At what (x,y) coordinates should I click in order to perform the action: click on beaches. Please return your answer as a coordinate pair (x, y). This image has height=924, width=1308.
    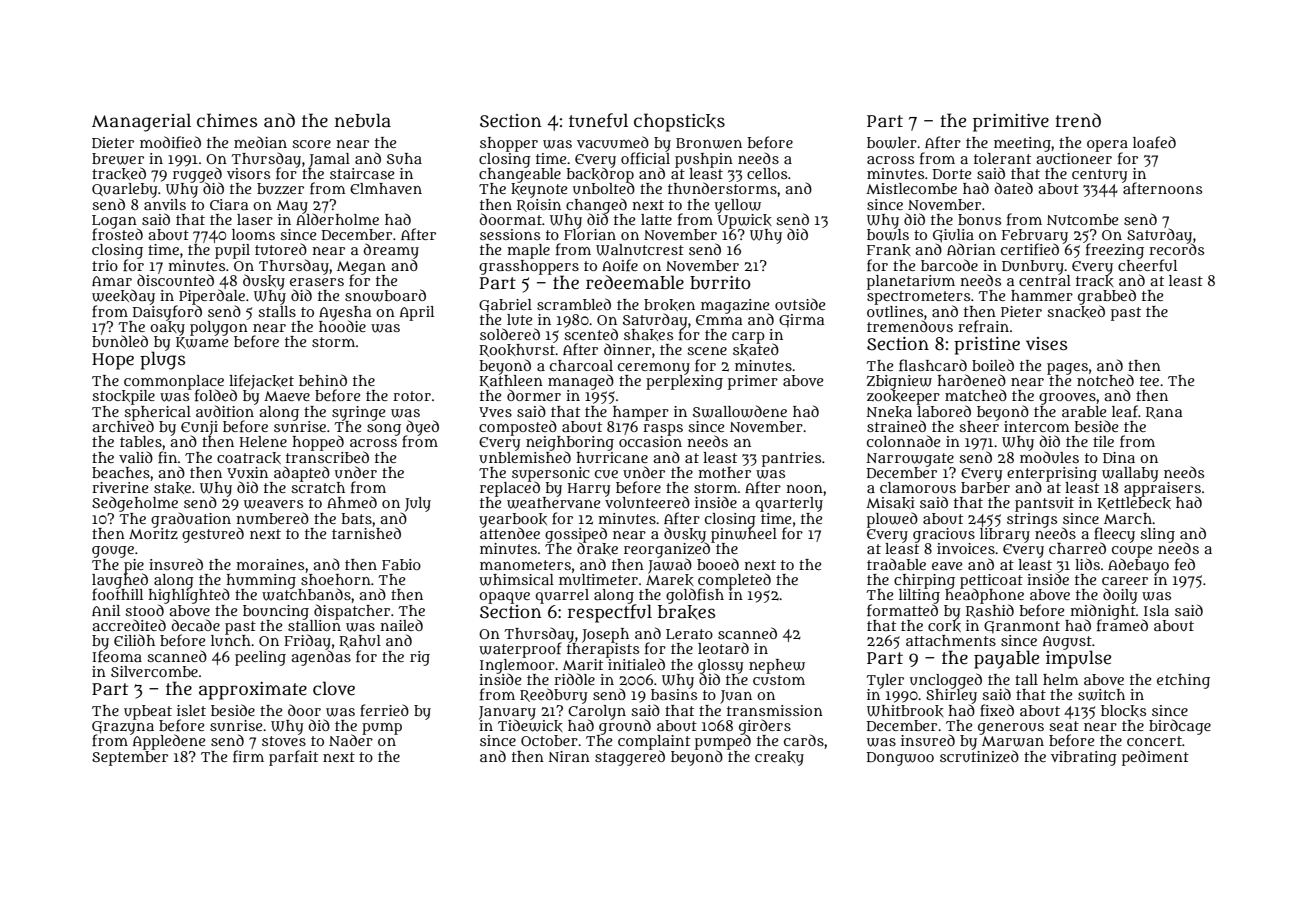
    Looking at the image, I should click on (121, 472).
